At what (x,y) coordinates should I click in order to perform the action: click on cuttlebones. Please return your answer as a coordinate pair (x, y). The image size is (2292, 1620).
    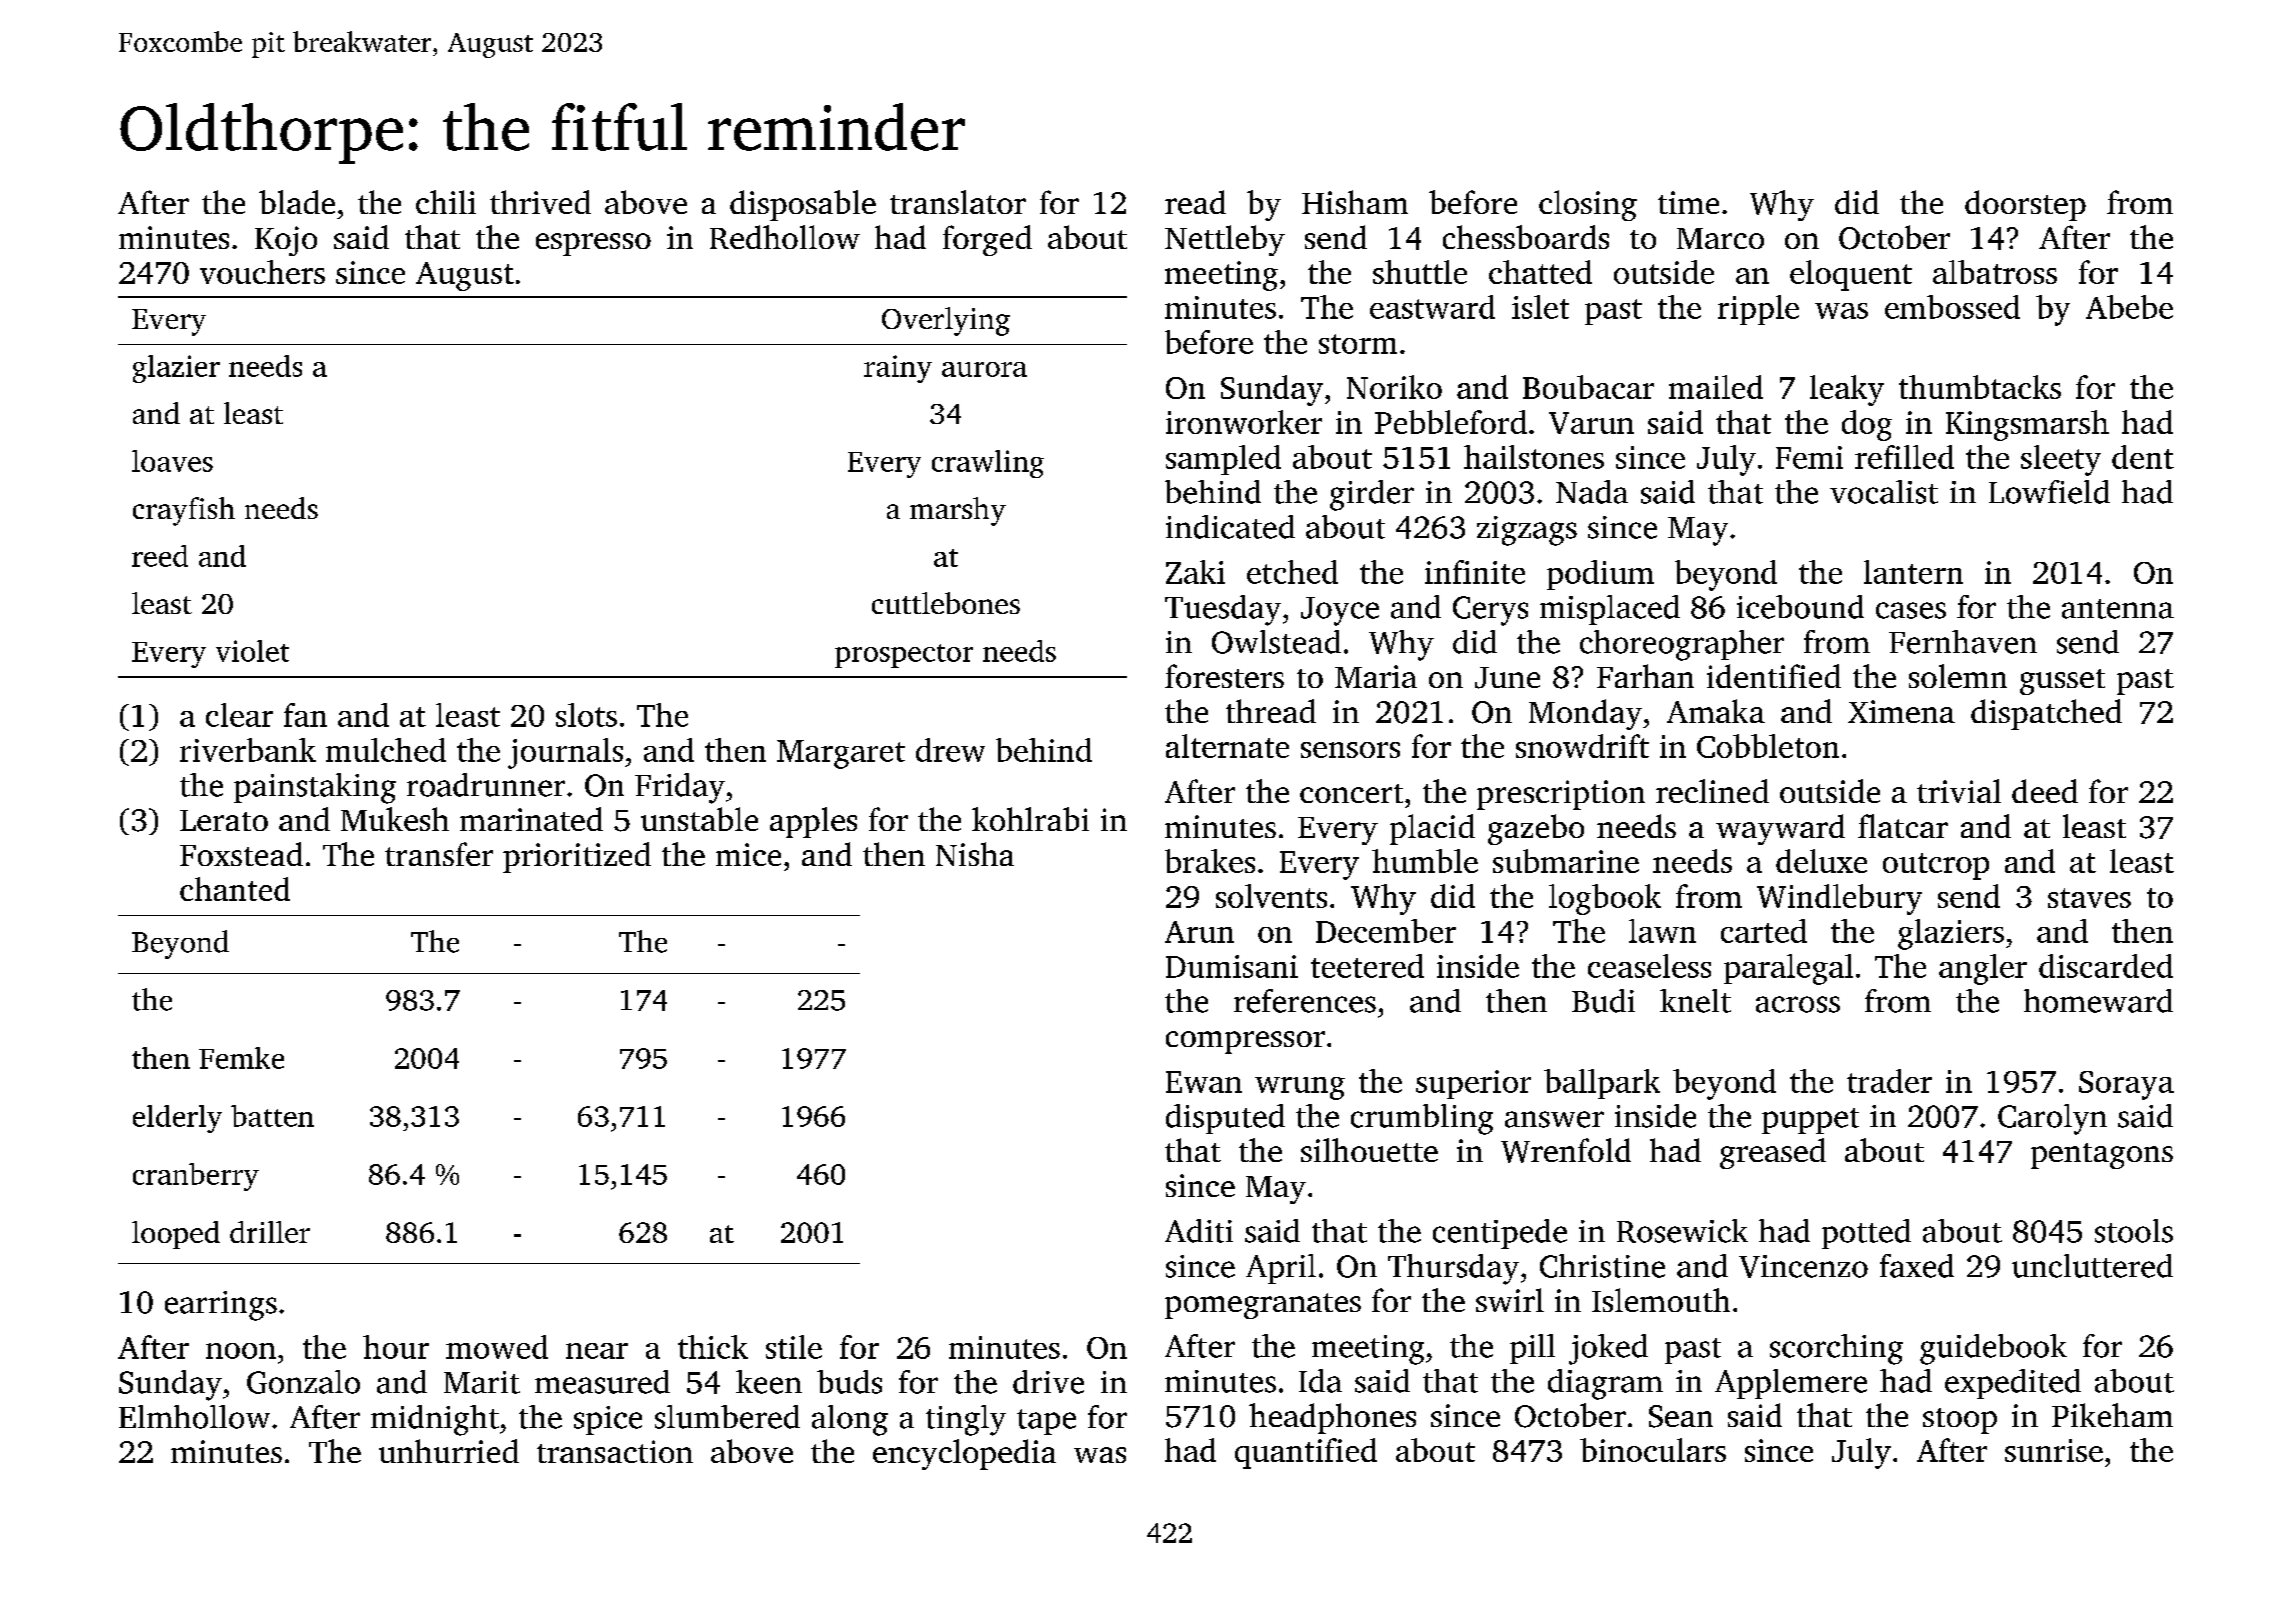
    Looking at the image, I should click on (946, 603).
